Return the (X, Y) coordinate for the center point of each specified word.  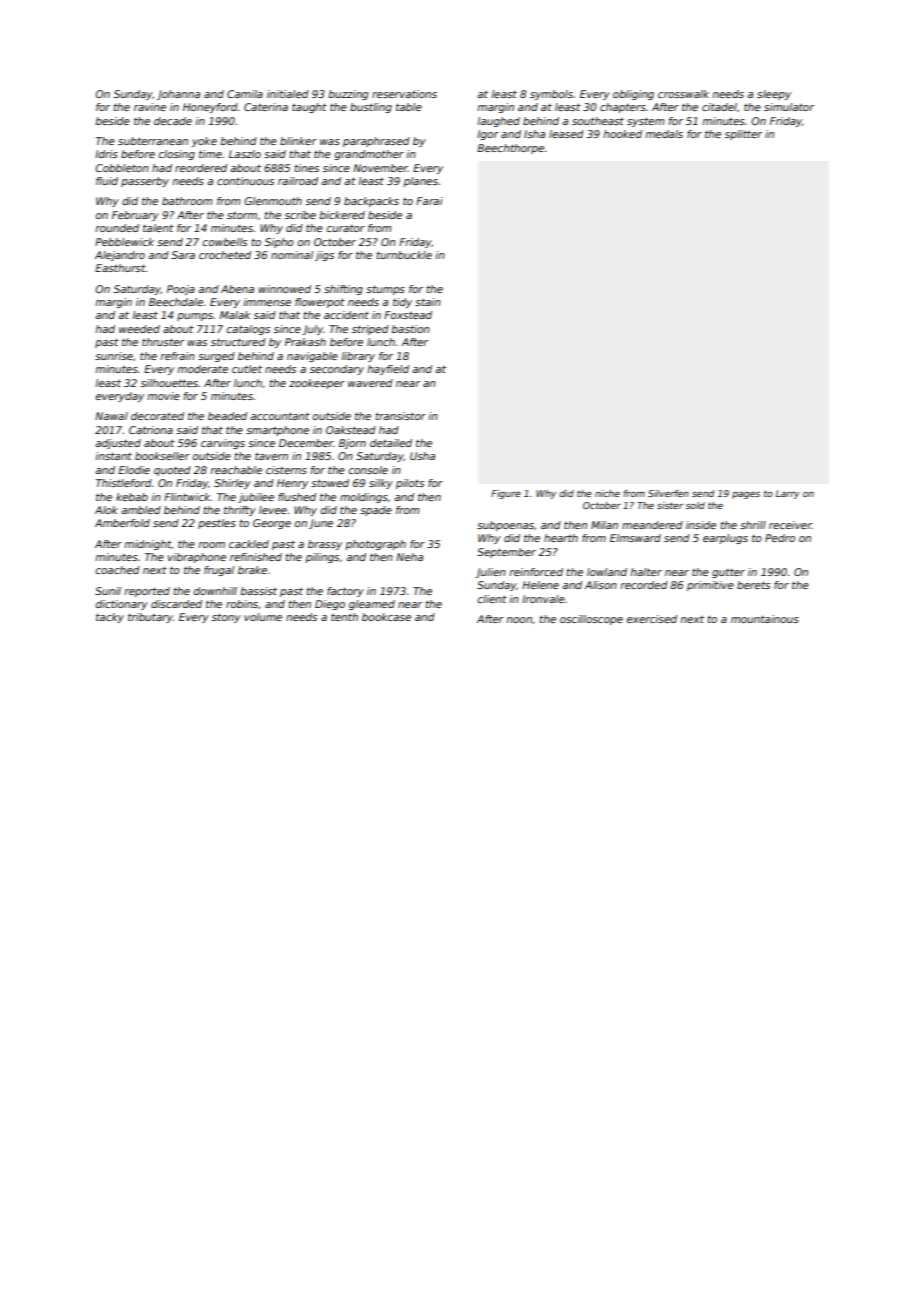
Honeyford (210, 108)
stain (428, 302)
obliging (633, 95)
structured (238, 342)
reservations (404, 94)
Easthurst (120, 268)
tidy (402, 303)
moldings (364, 498)
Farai (429, 201)
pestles (217, 524)
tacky (110, 618)
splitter (743, 135)
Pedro (780, 538)
